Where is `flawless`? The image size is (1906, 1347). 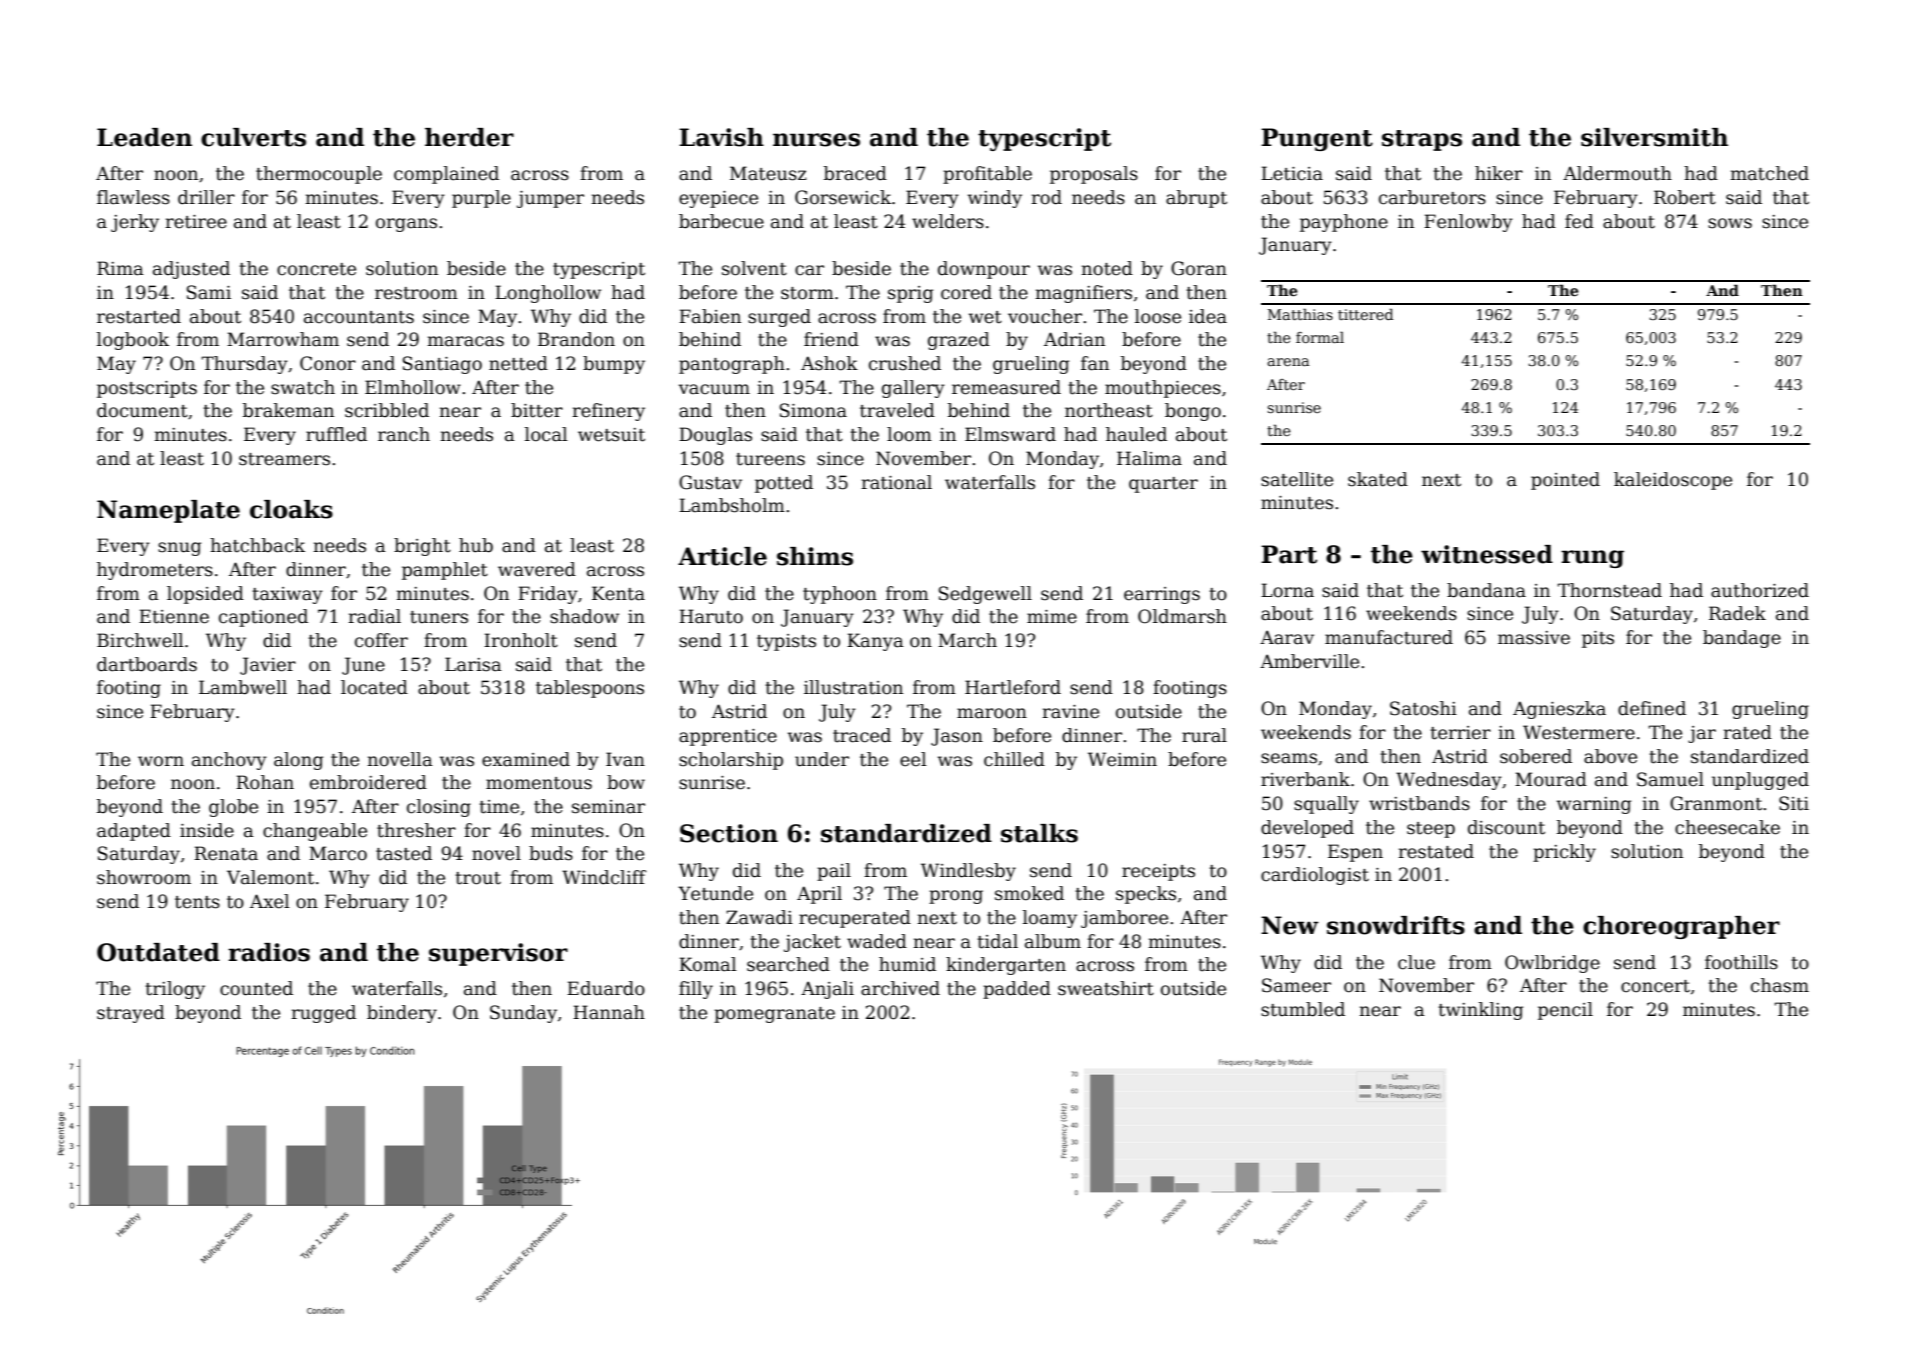 flawless is located at coordinates (133, 197).
